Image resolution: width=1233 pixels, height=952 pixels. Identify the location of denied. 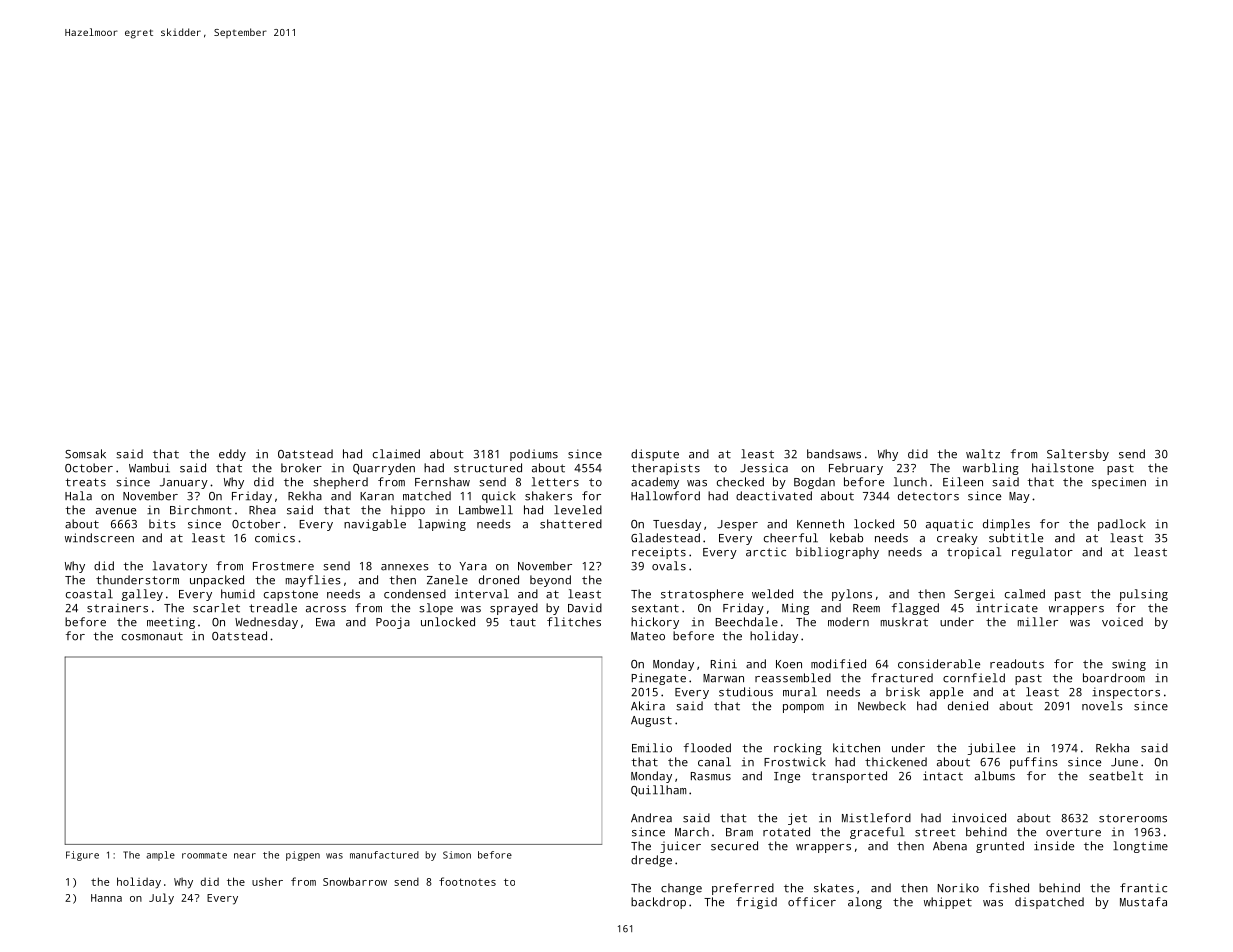
(968, 706).
